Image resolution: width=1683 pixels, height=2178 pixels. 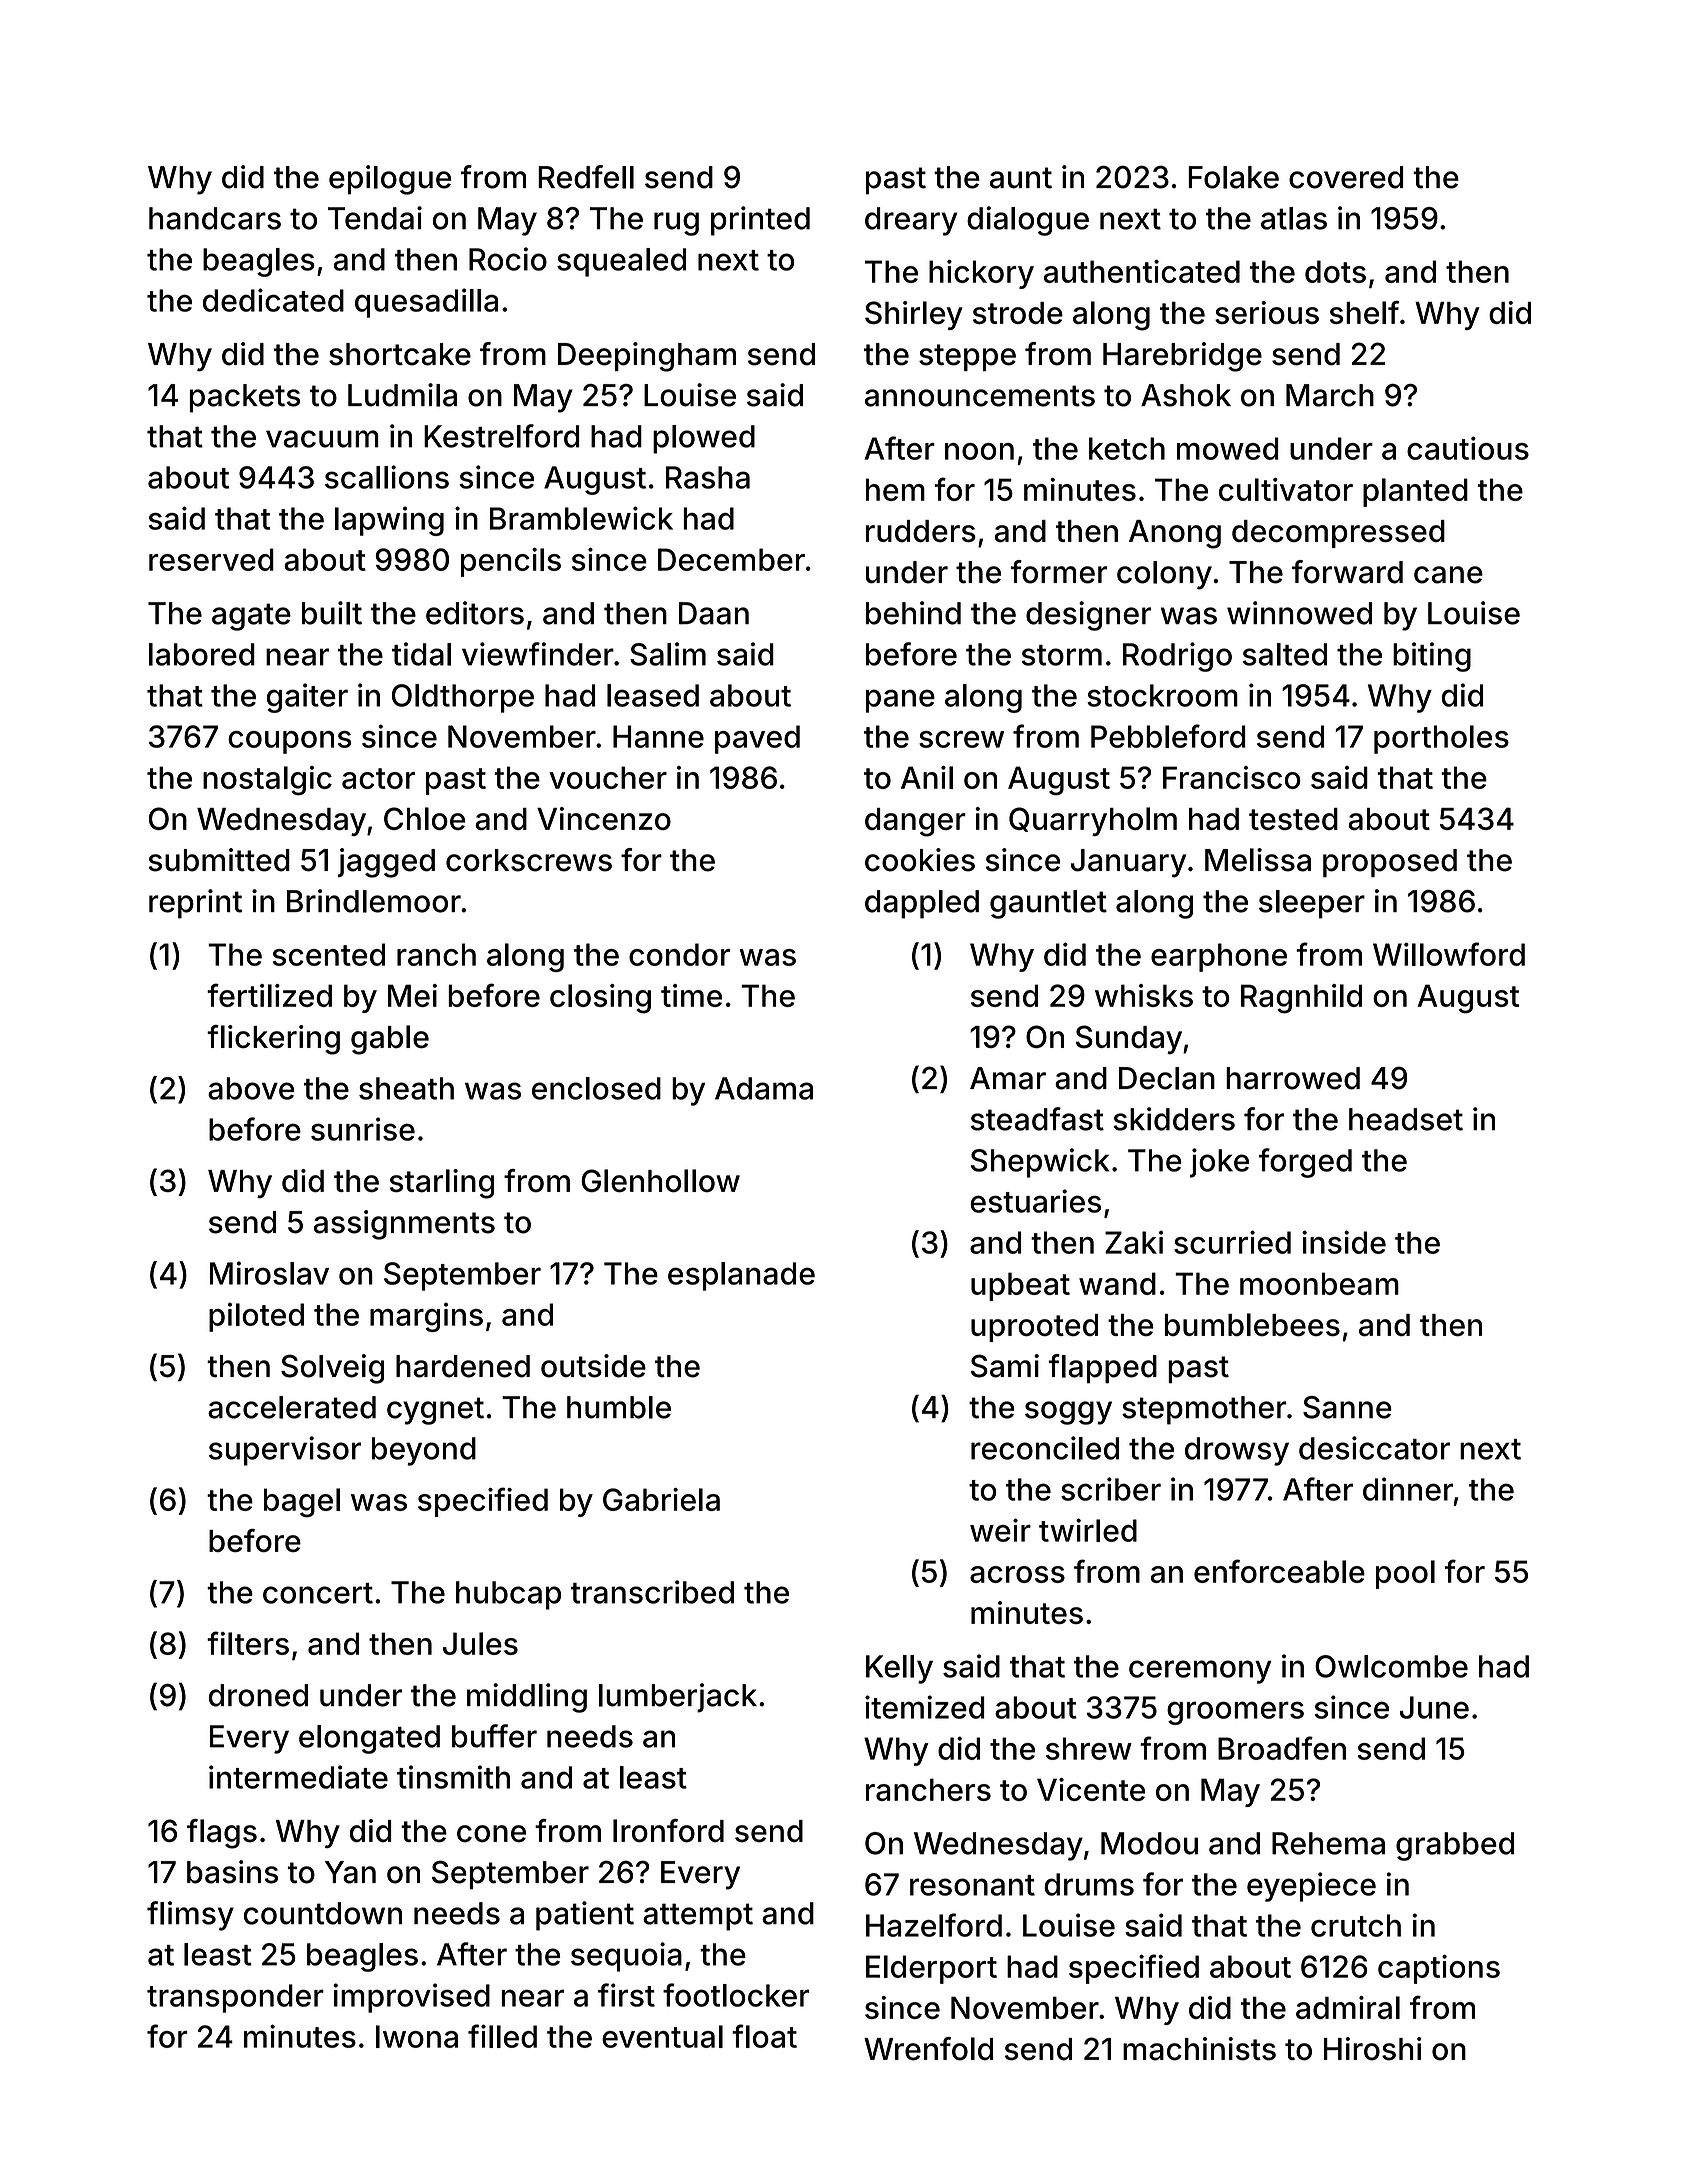 I want to click on sunrise, so click(x=363, y=1129).
